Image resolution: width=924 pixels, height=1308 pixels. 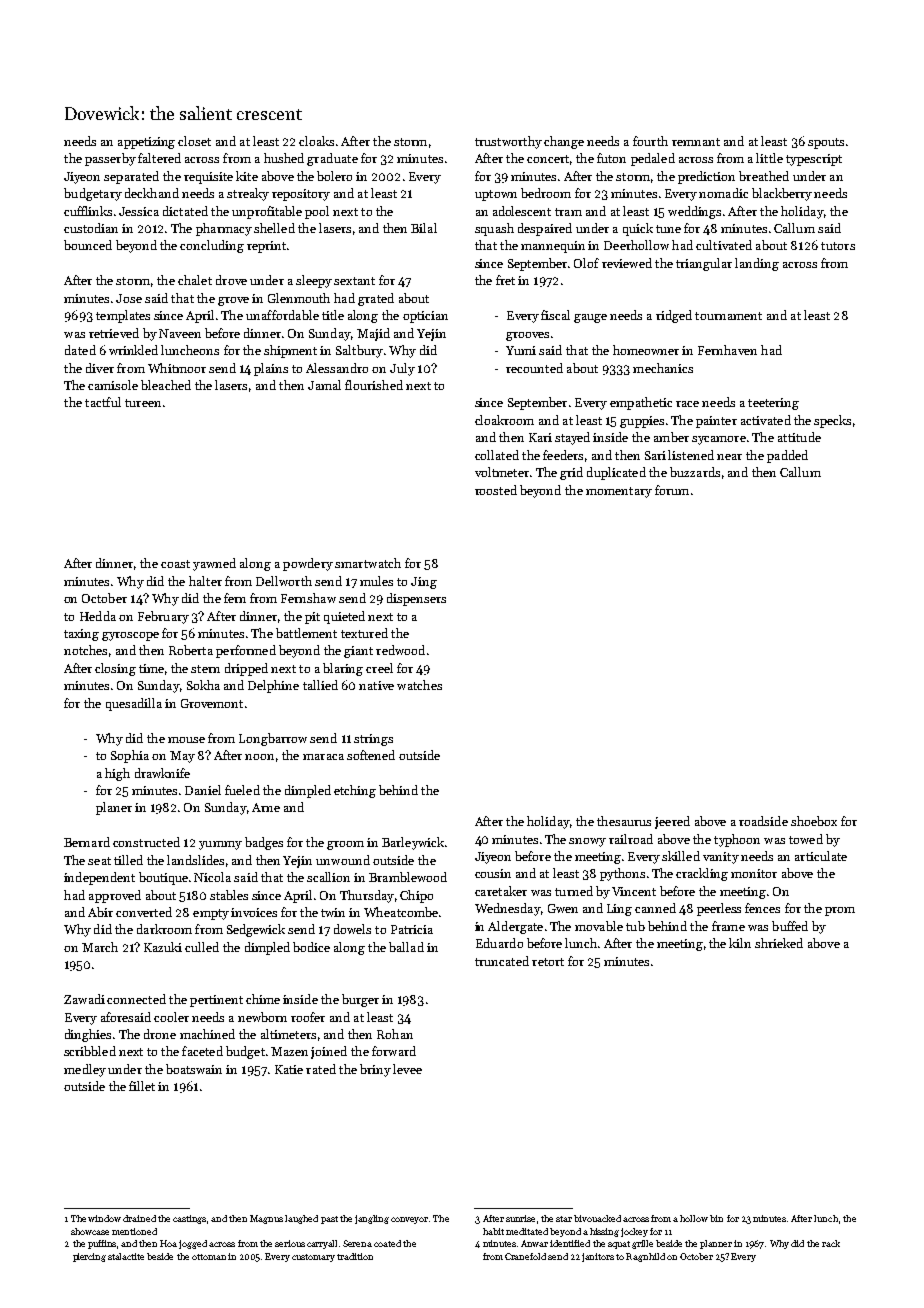 I want to click on title, so click(x=333, y=315).
